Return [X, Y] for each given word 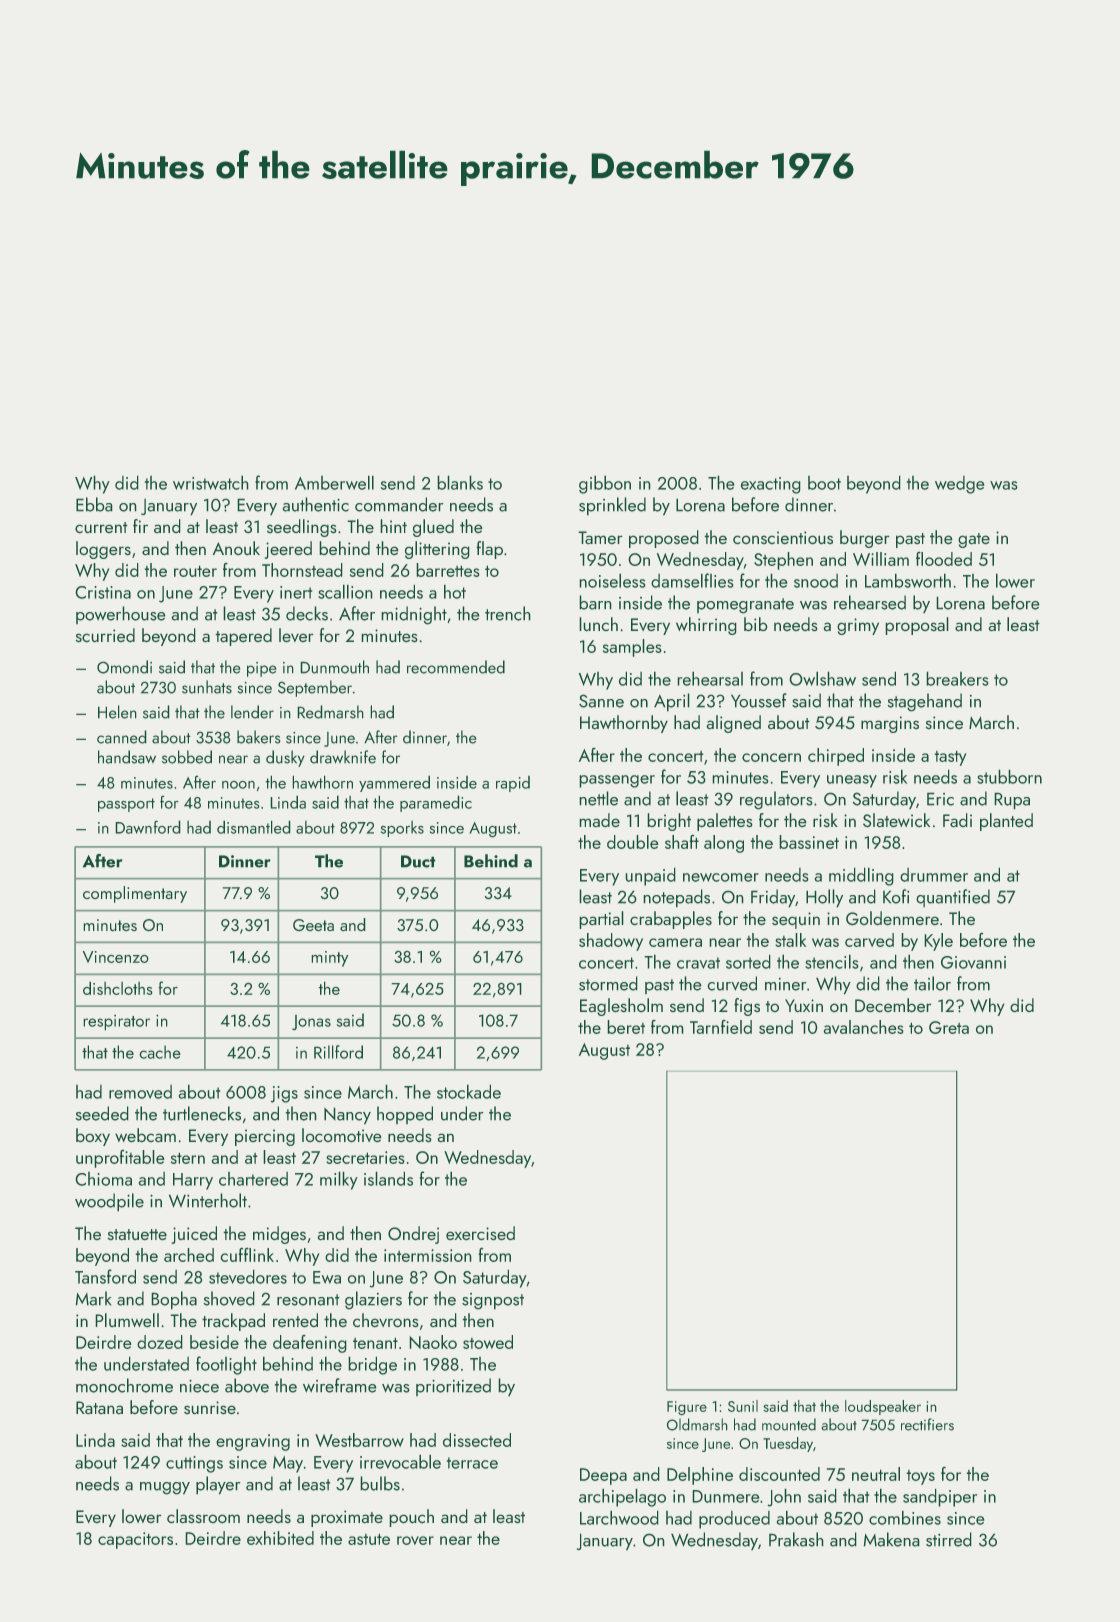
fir [140, 526]
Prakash [796, 1539]
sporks [402, 829]
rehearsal [710, 679]
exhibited [280, 1538]
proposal [917, 626]
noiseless [612, 581]
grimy [858, 626]
